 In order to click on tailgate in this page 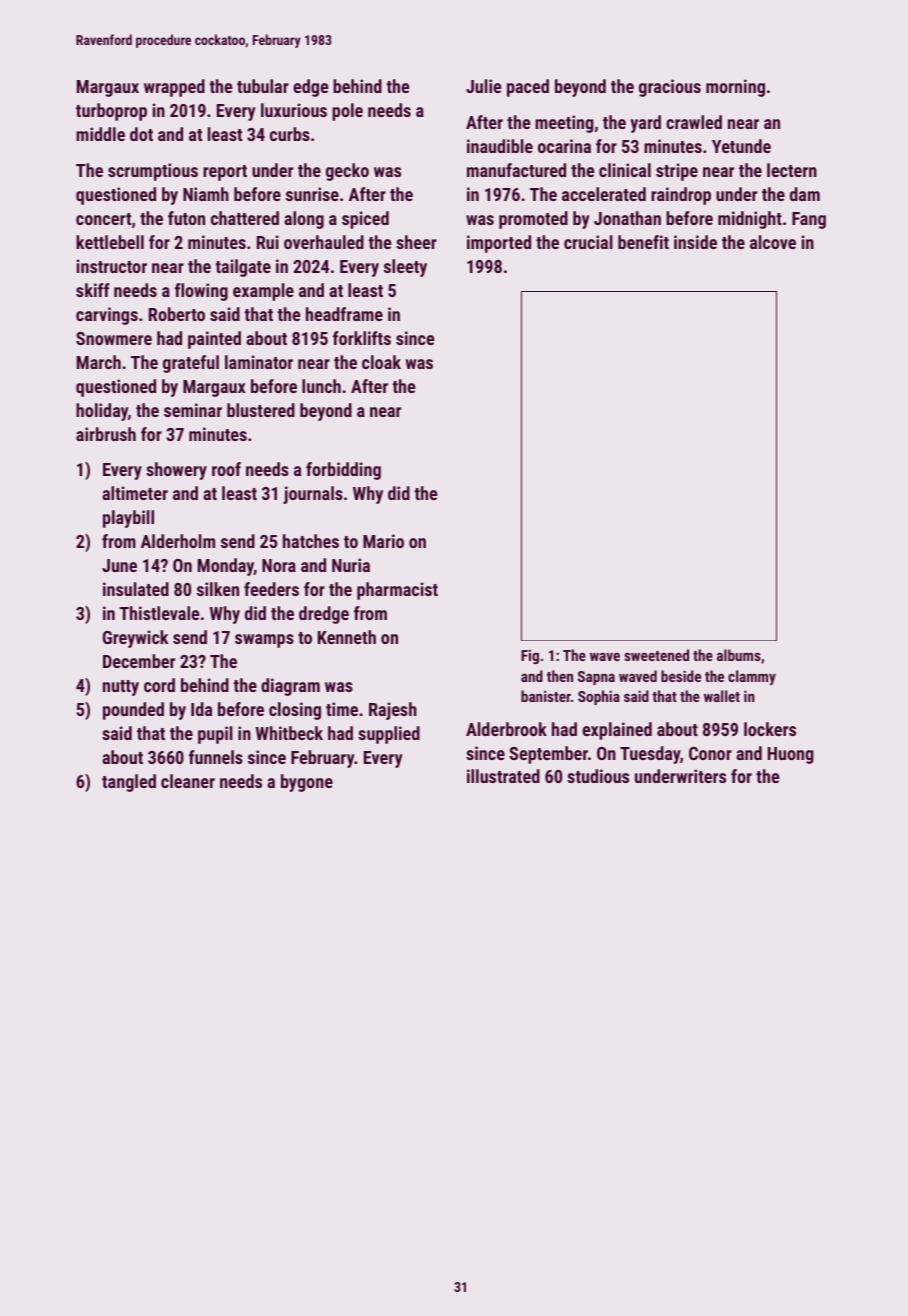, I will do `click(243, 268)`.
